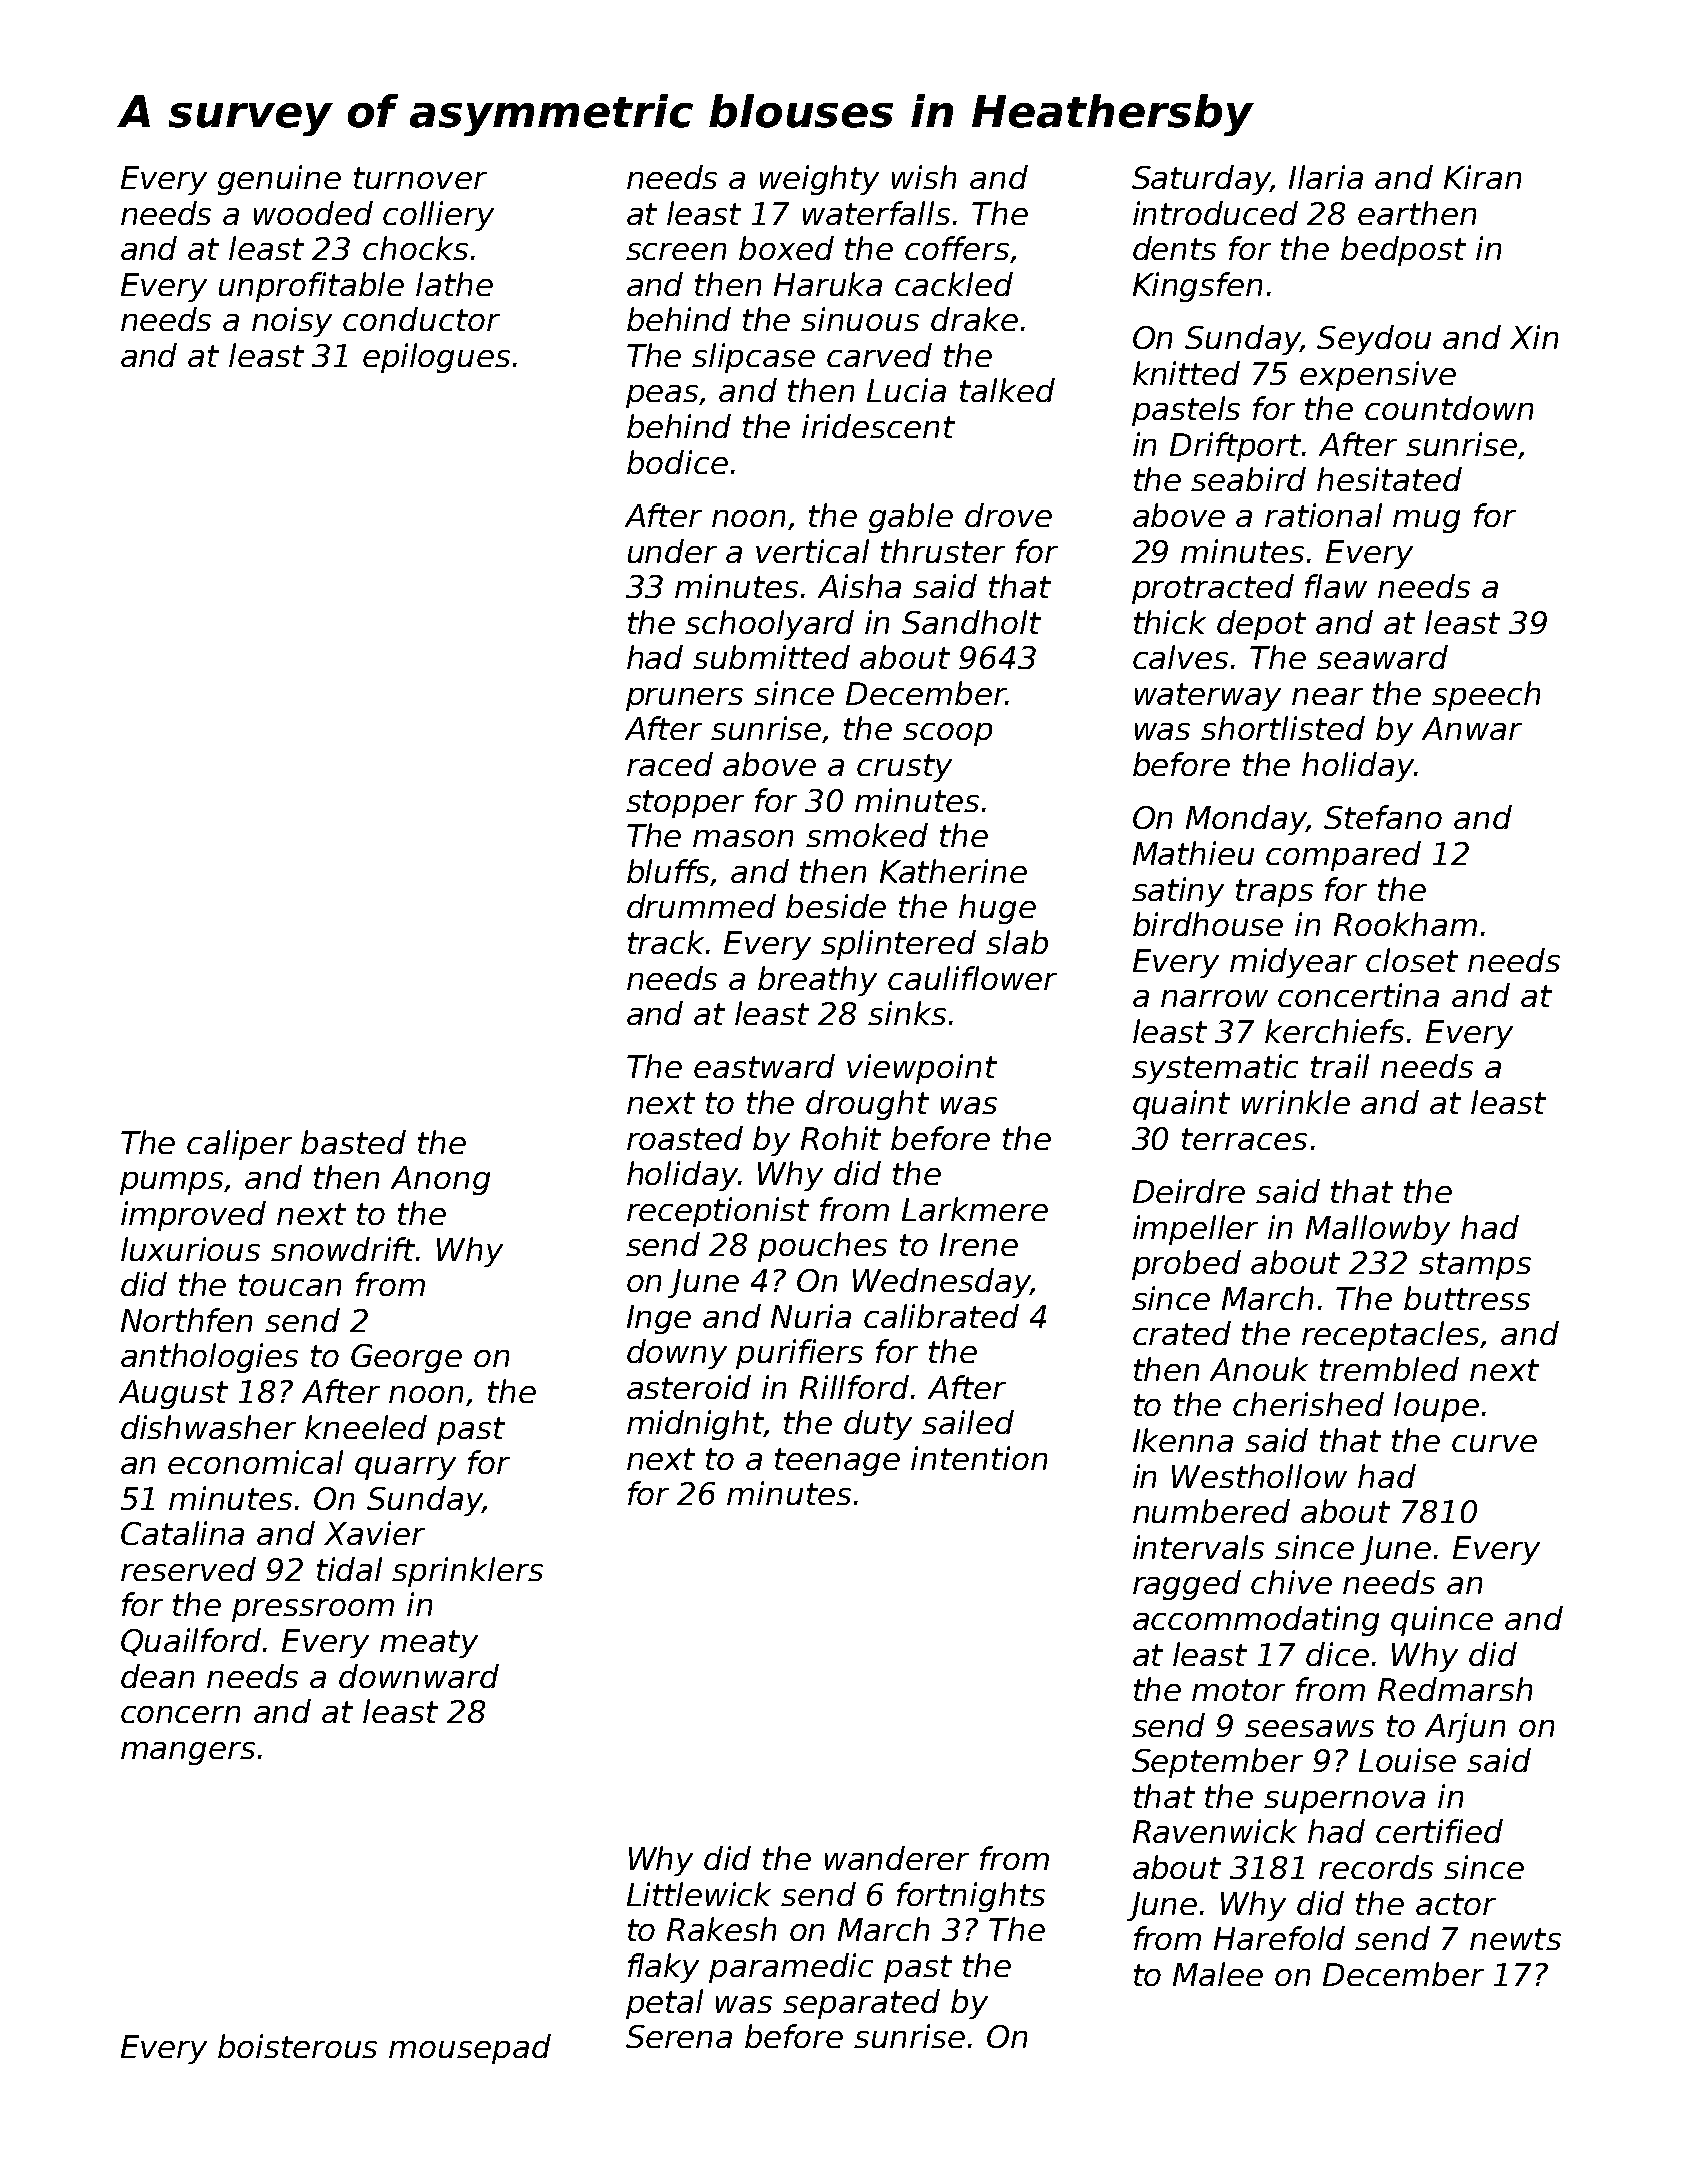 Image resolution: width=1683 pixels, height=2178 pixels. What do you see at coordinates (313, 213) in the page?
I see `wooded` at bounding box center [313, 213].
